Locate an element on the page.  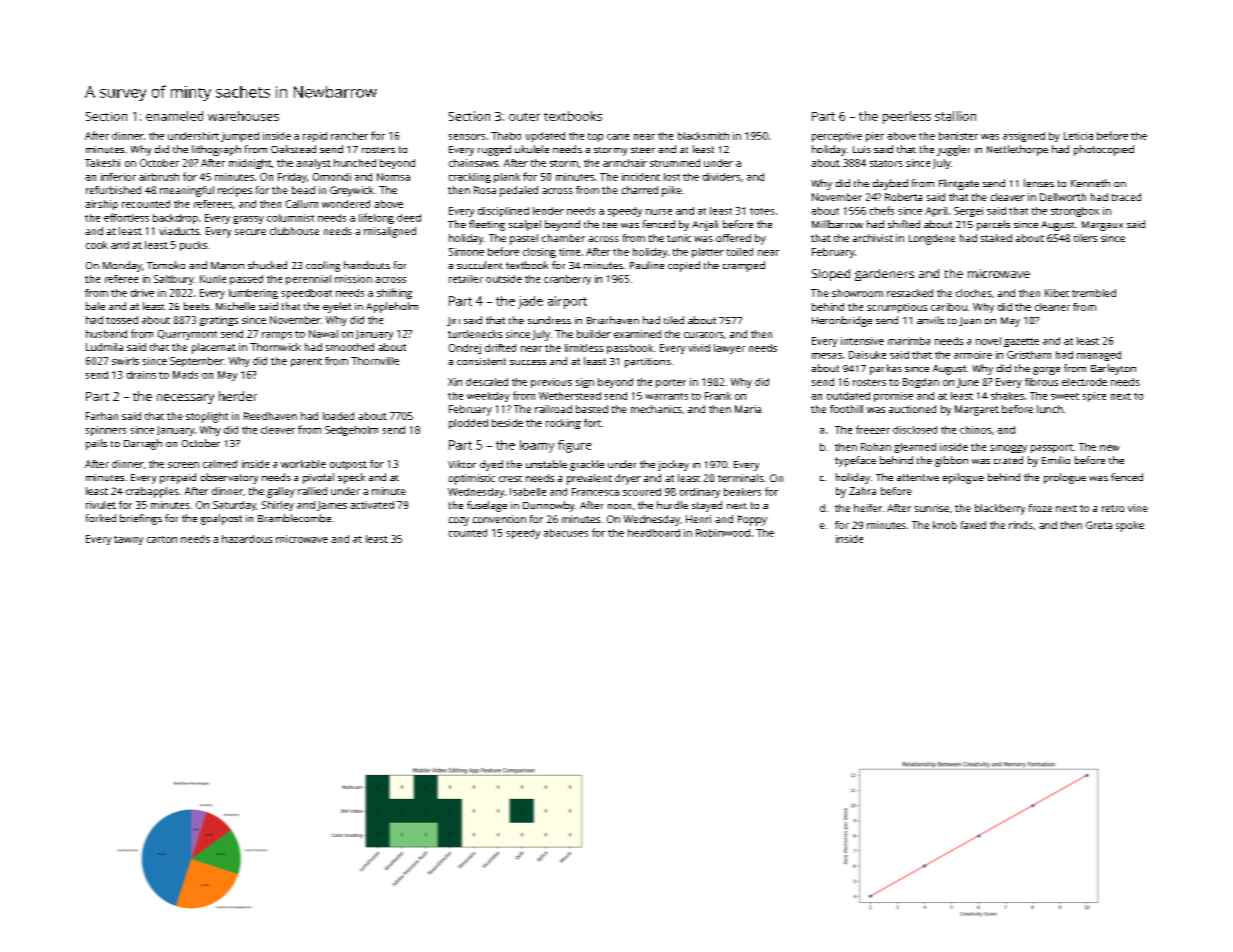
rinds is located at coordinates (1021, 525).
